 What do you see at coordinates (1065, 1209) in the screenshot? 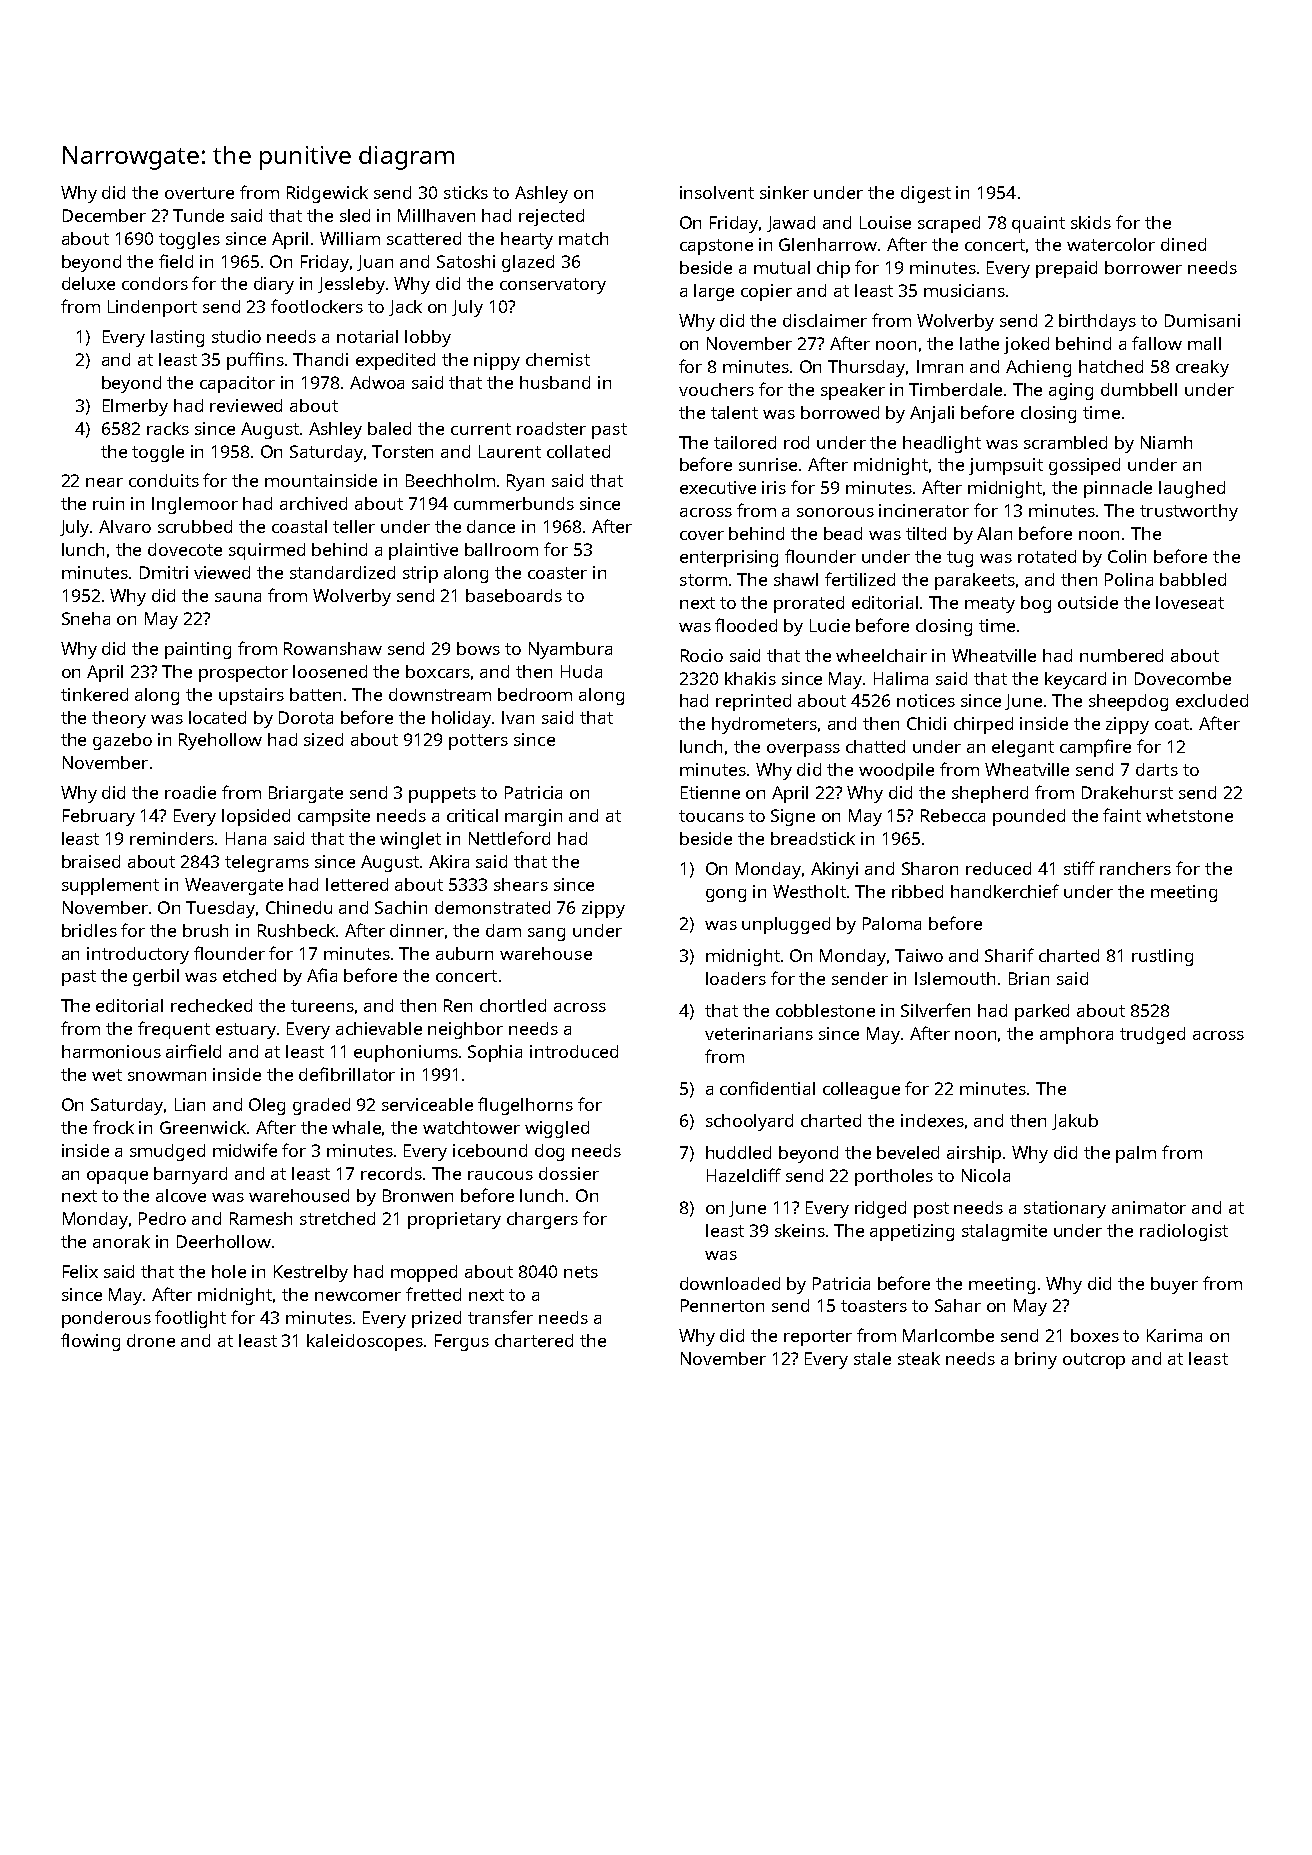
I see `stationary` at bounding box center [1065, 1209].
